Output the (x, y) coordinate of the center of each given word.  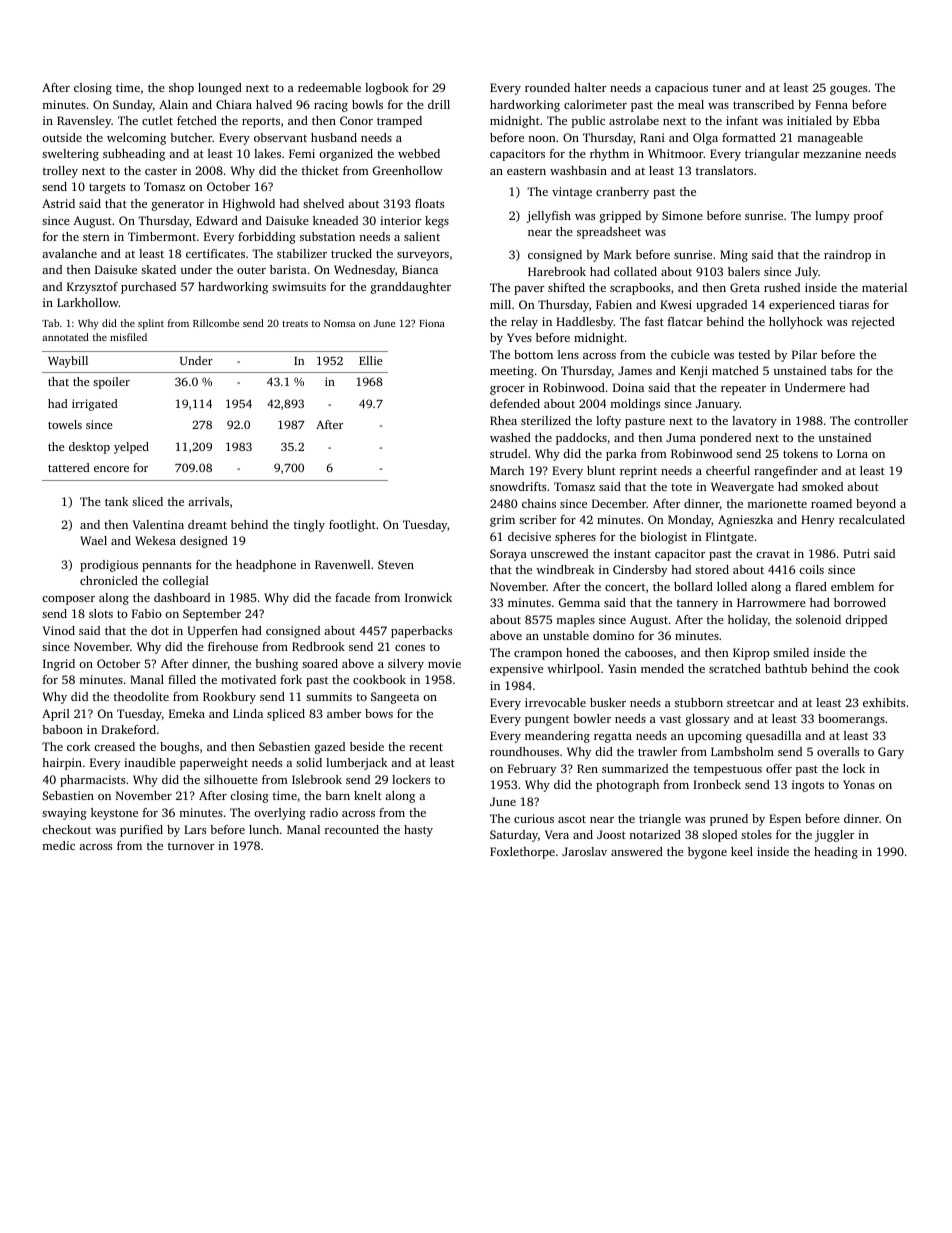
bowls (367, 104)
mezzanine (832, 153)
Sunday (133, 106)
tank (117, 501)
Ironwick (428, 597)
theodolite (141, 696)
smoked (822, 486)
